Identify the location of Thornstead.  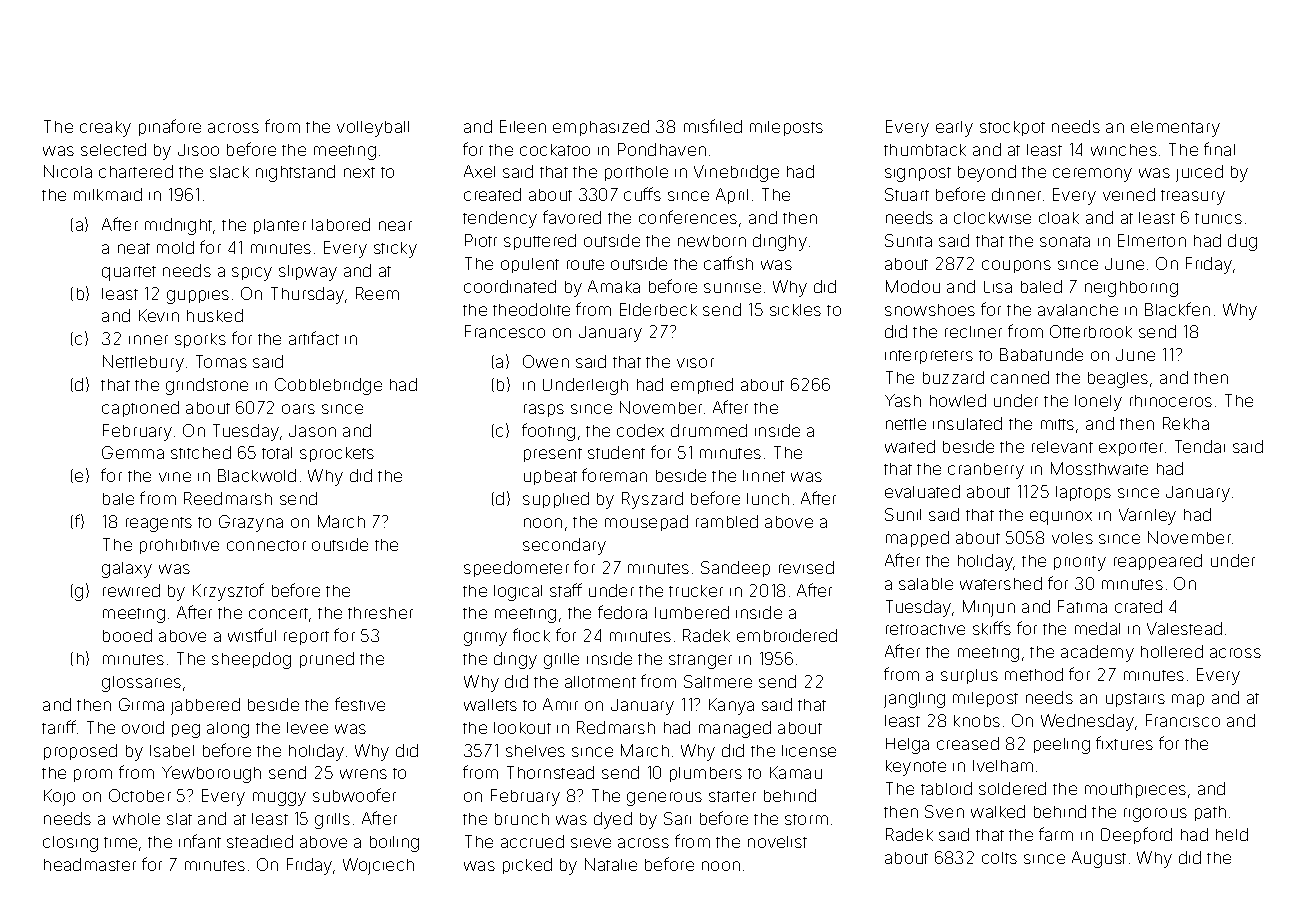
(550, 772).
